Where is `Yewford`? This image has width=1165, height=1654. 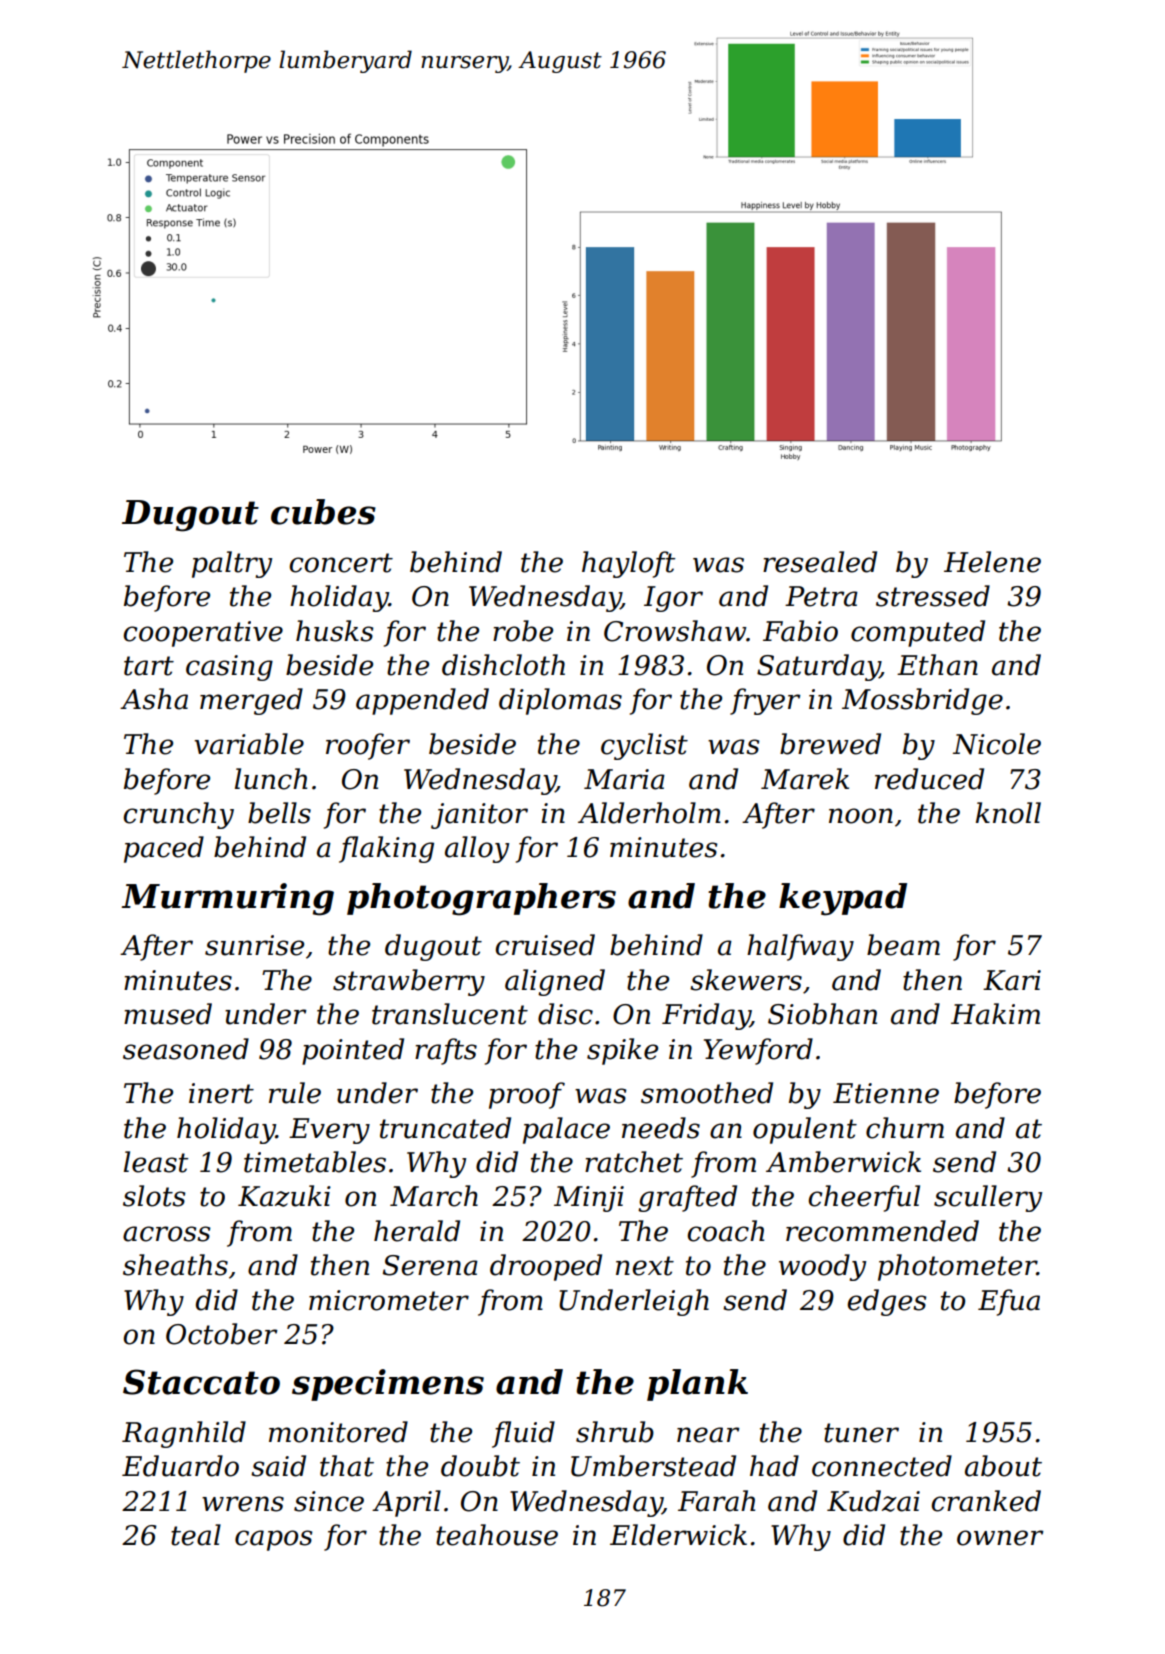
Yewford is located at coordinates (758, 1051).
